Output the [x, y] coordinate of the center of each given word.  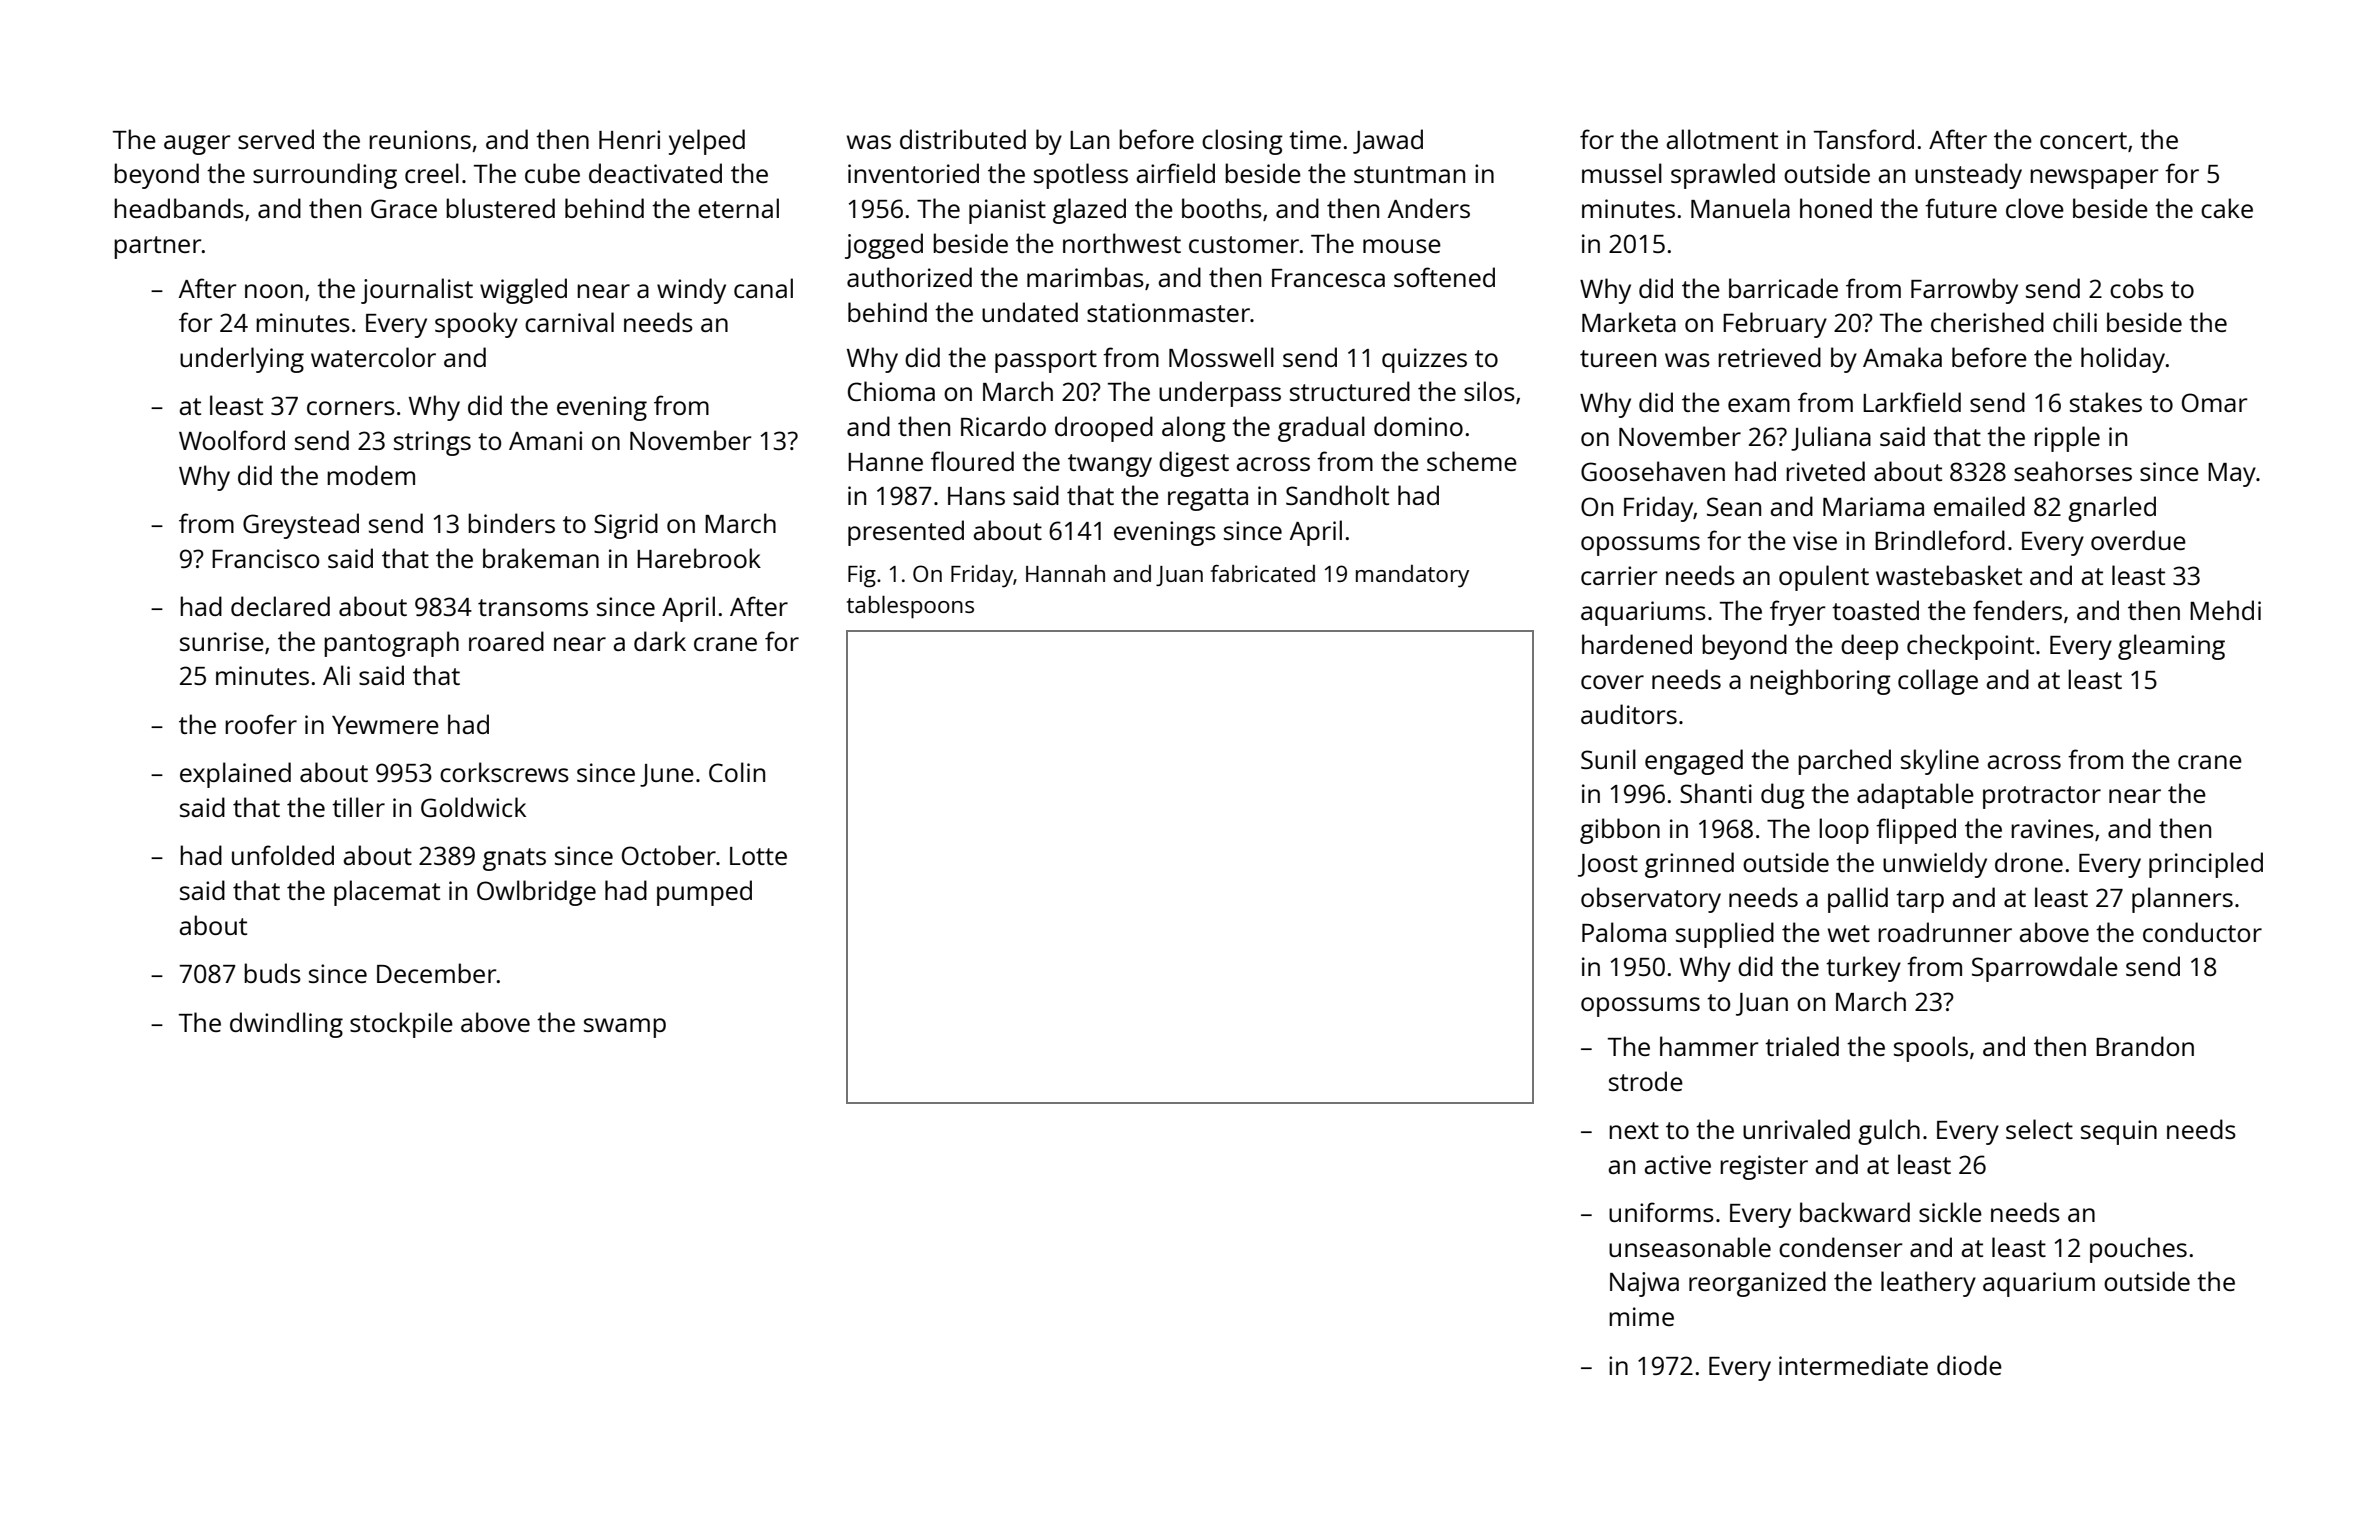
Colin [737, 772]
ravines [2052, 828]
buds [272, 973]
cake [2227, 208]
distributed [963, 139]
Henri [629, 139]
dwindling [286, 1025]
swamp [625, 1028]
